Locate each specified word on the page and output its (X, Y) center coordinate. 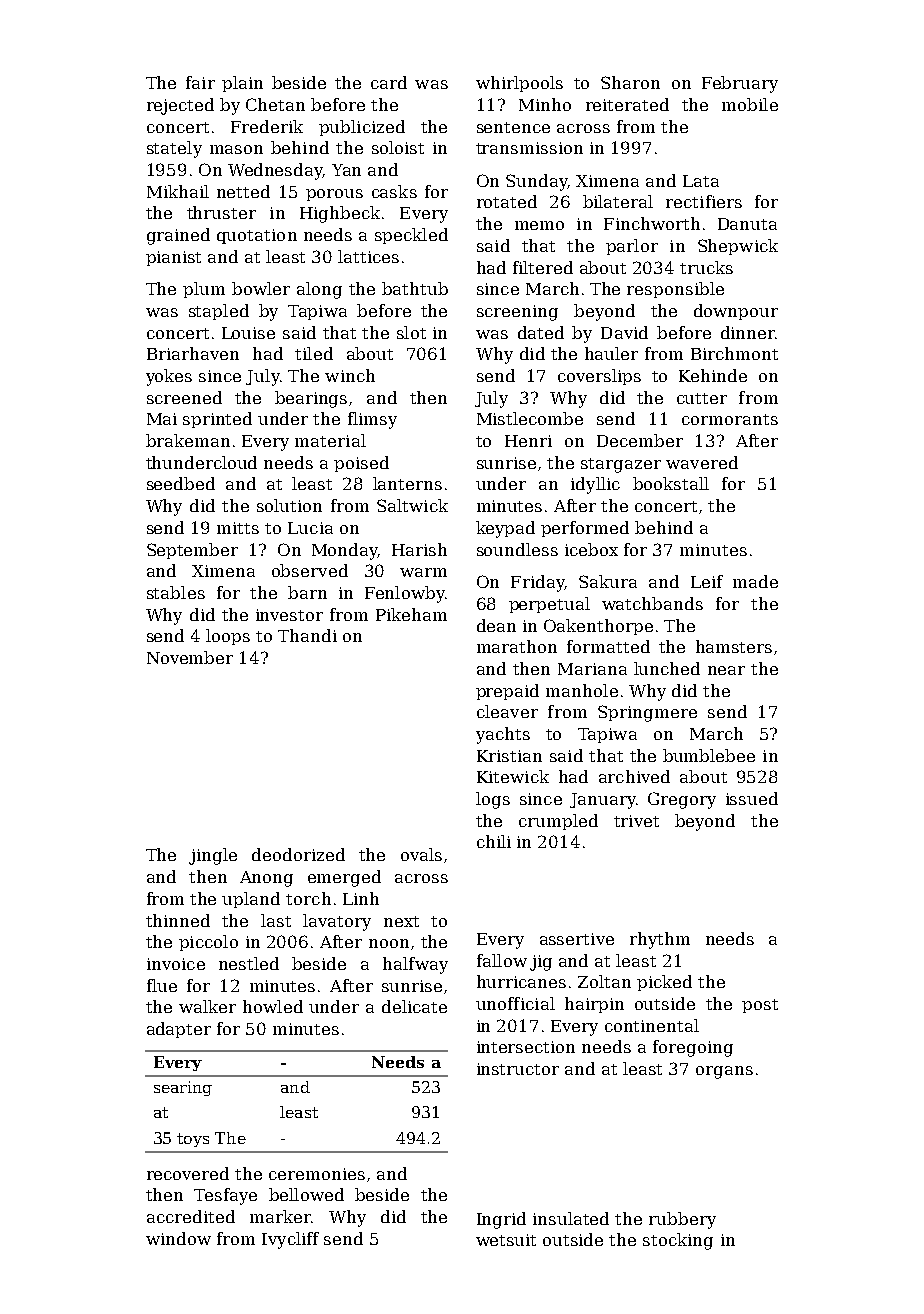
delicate (414, 1006)
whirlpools (519, 84)
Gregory (682, 800)
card (389, 82)
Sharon (630, 82)
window (178, 1238)
